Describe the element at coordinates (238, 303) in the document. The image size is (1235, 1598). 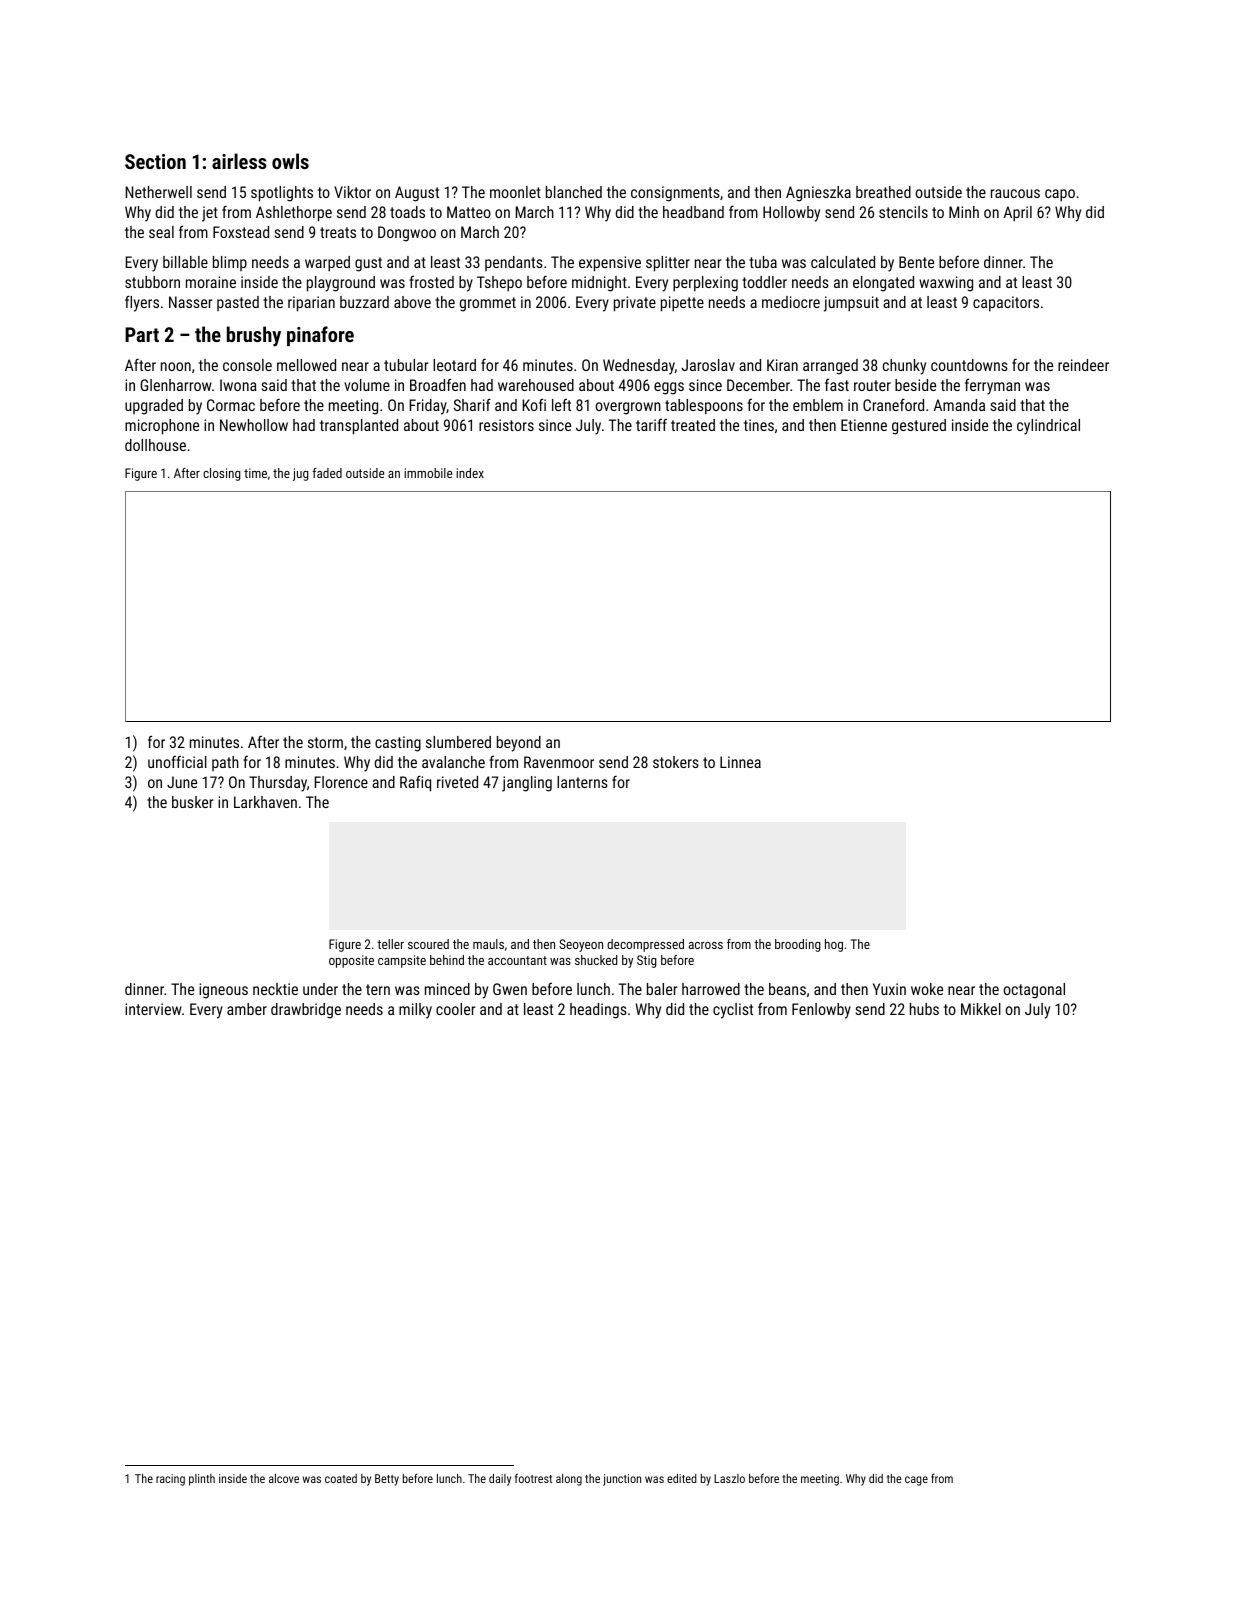
I see `pasted` at that location.
